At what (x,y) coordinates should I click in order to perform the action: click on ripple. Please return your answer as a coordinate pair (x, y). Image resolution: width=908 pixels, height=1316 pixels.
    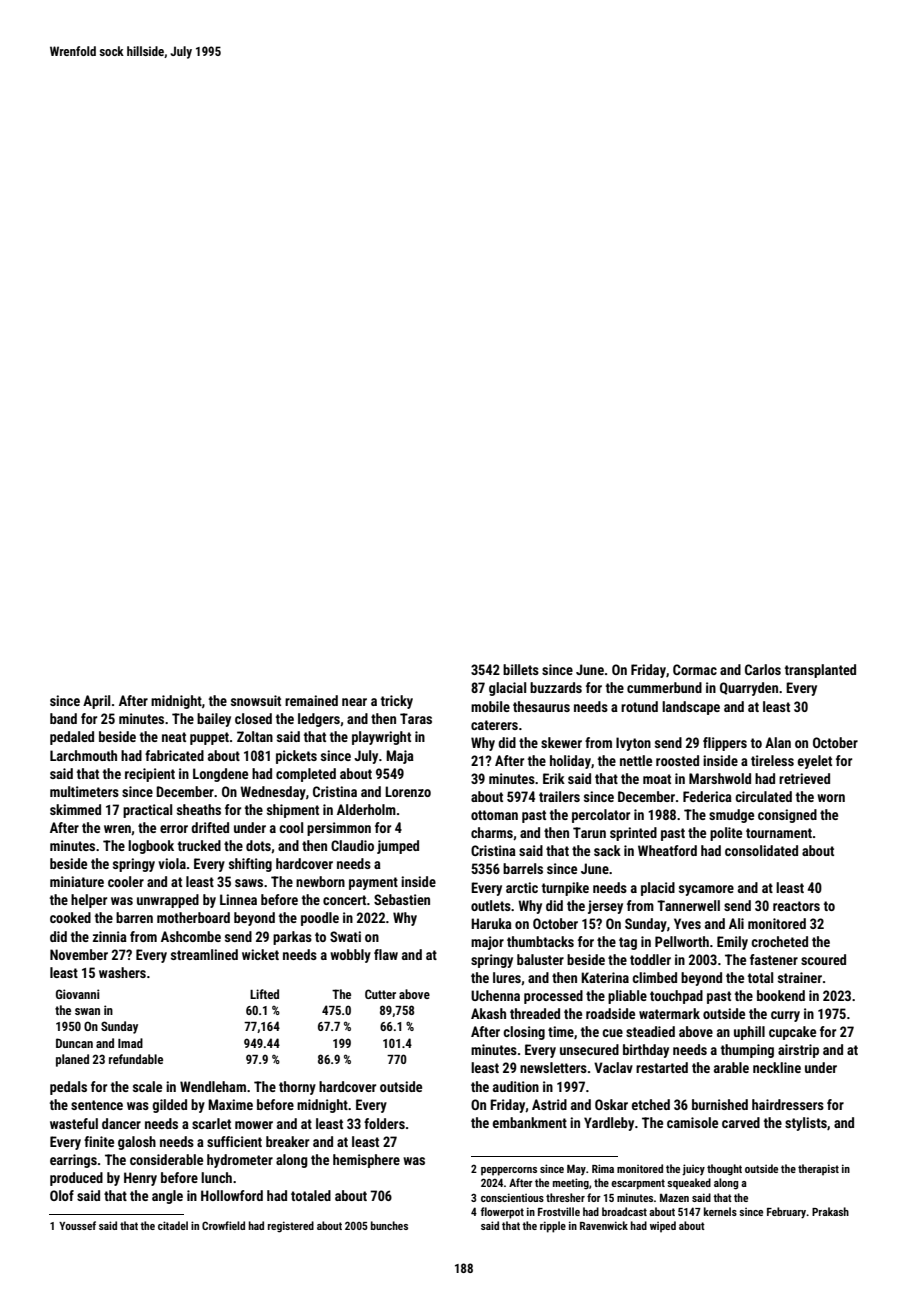
    Looking at the image, I should click on (553, 1227).
